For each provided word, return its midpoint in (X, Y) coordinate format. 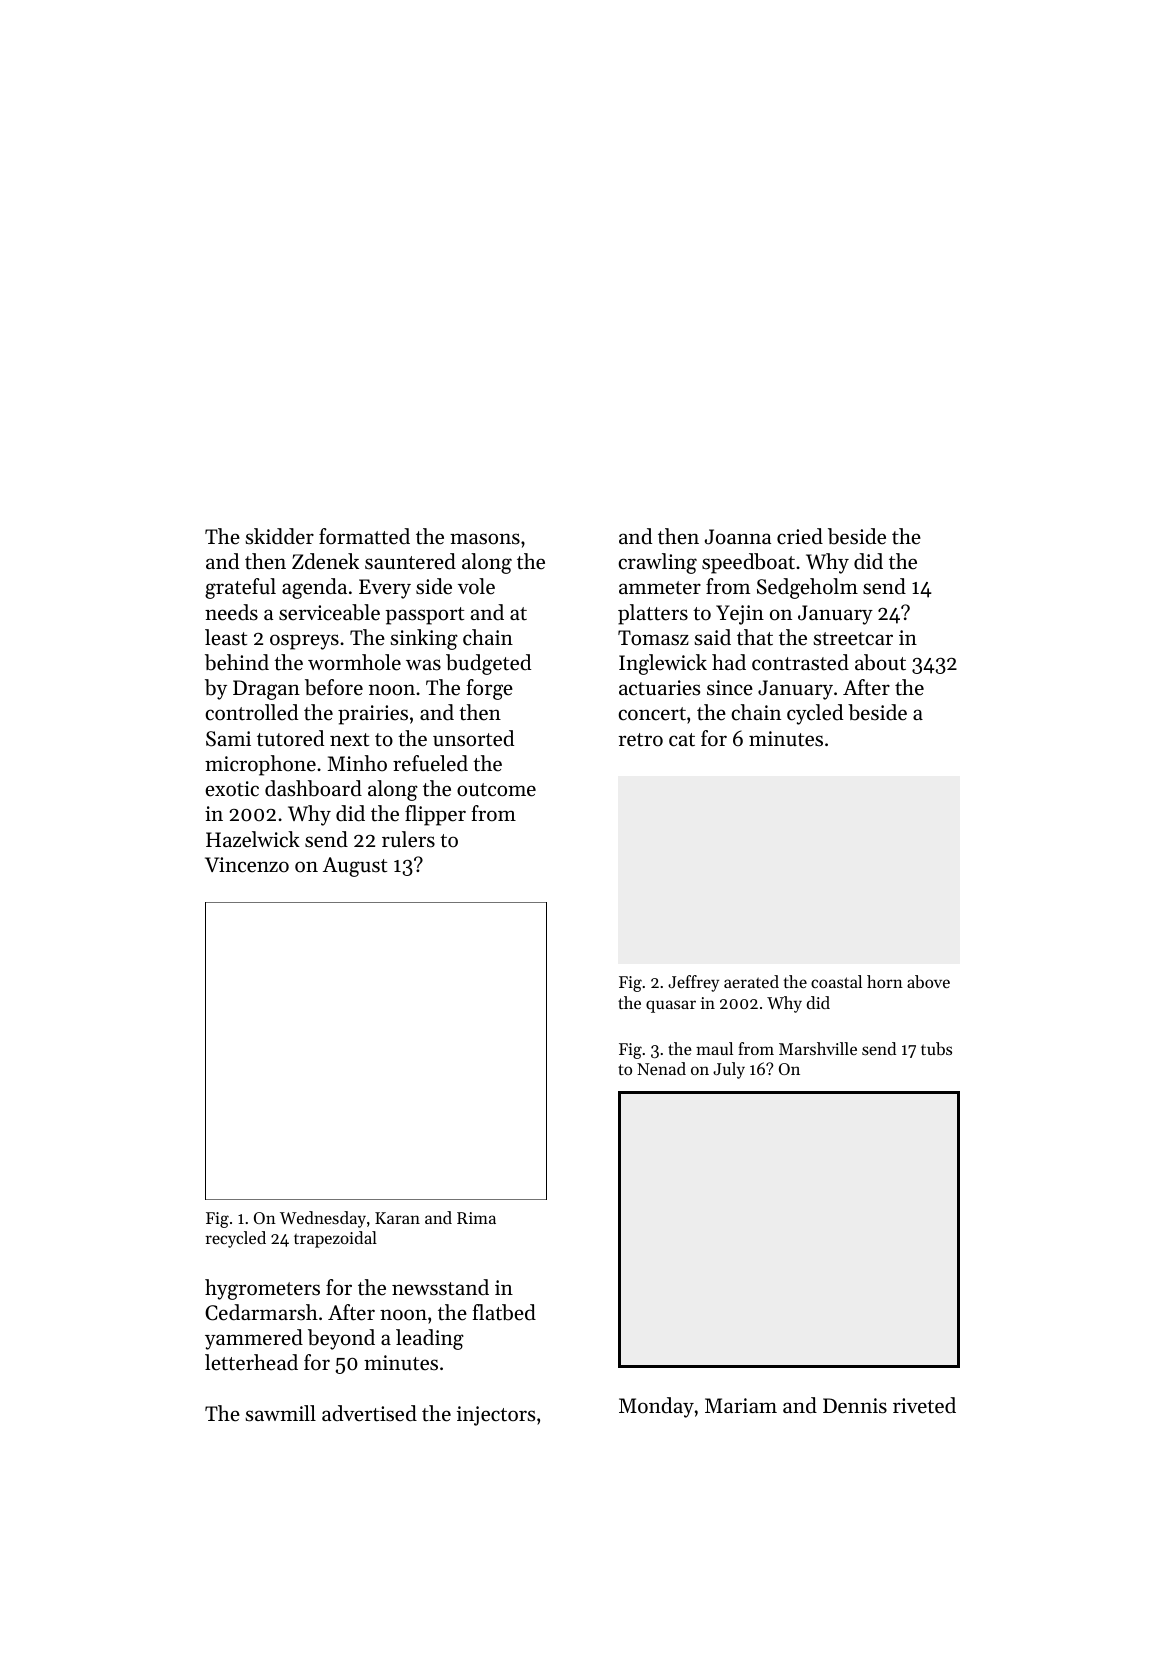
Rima (476, 1218)
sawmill (280, 1413)
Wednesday (323, 1219)
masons (485, 539)
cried (800, 536)
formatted (364, 536)
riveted (924, 1405)
